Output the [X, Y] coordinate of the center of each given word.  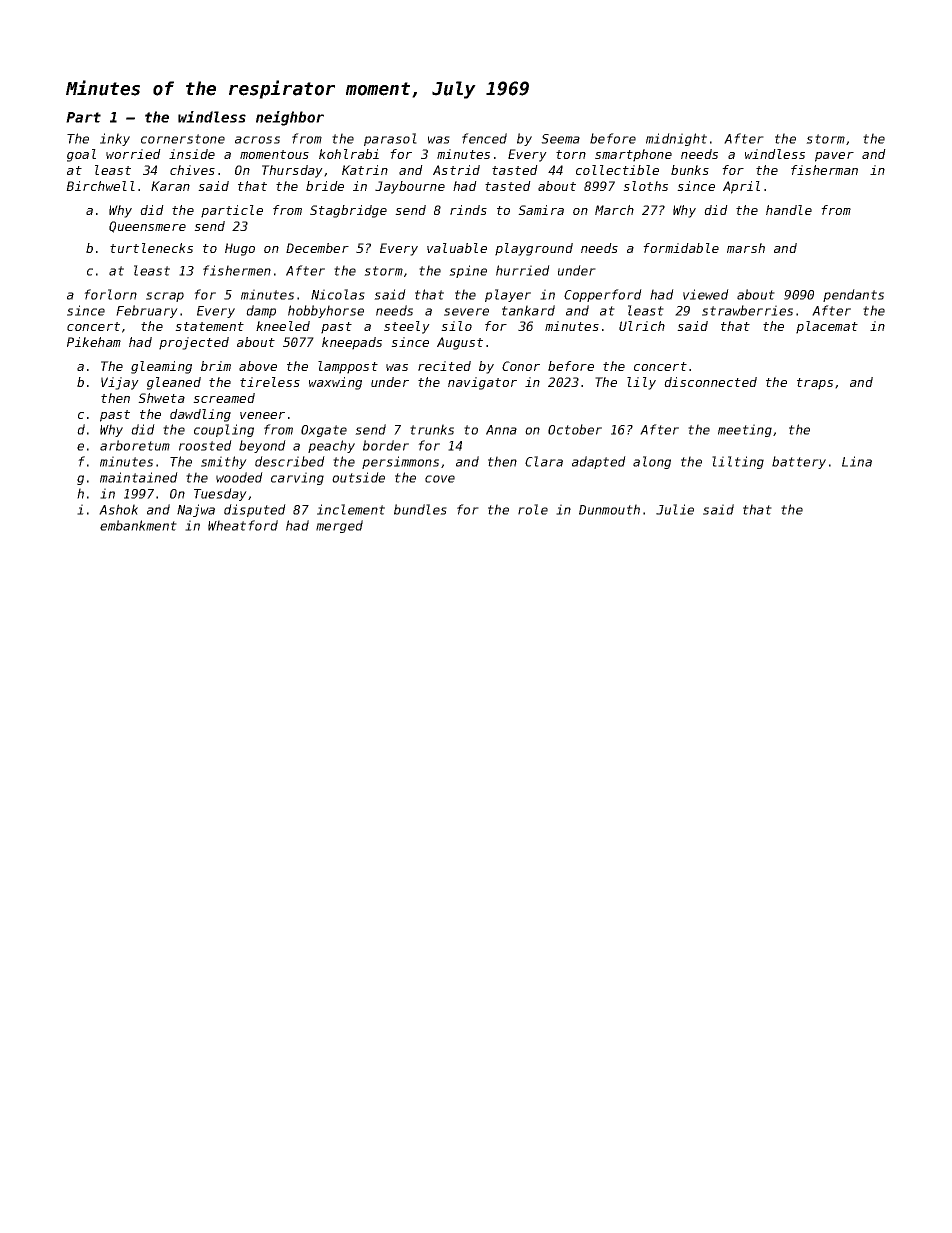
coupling [224, 430]
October [575, 429]
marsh [746, 248]
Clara [544, 461]
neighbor [290, 118]
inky [115, 139]
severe [466, 312]
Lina [857, 461]
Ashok [118, 509]
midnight [676, 139]
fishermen [237, 270]
